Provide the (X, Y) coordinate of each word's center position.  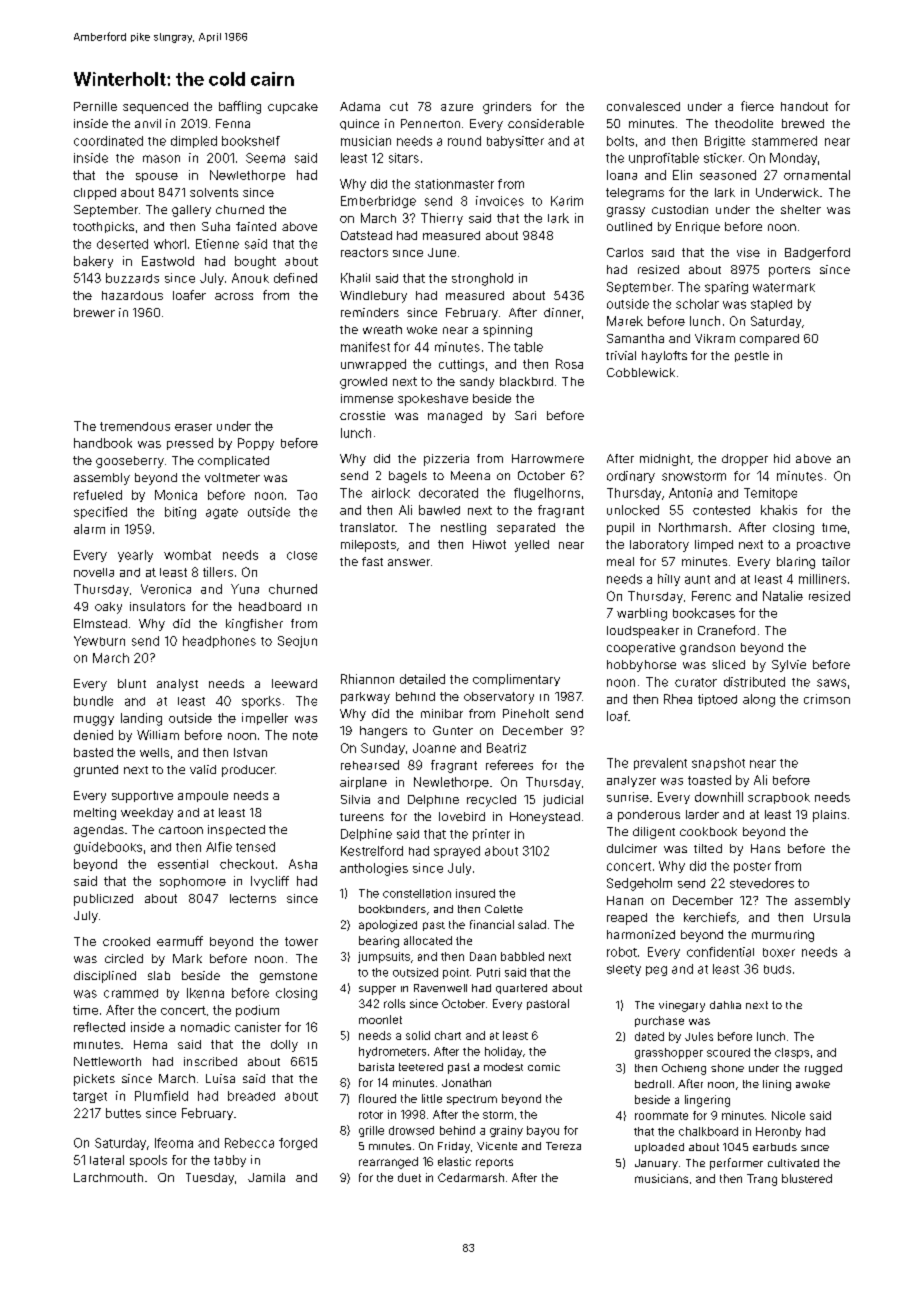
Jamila (266, 1177)
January (656, 1164)
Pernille (95, 106)
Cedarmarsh (471, 1177)
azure (457, 107)
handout (804, 106)
